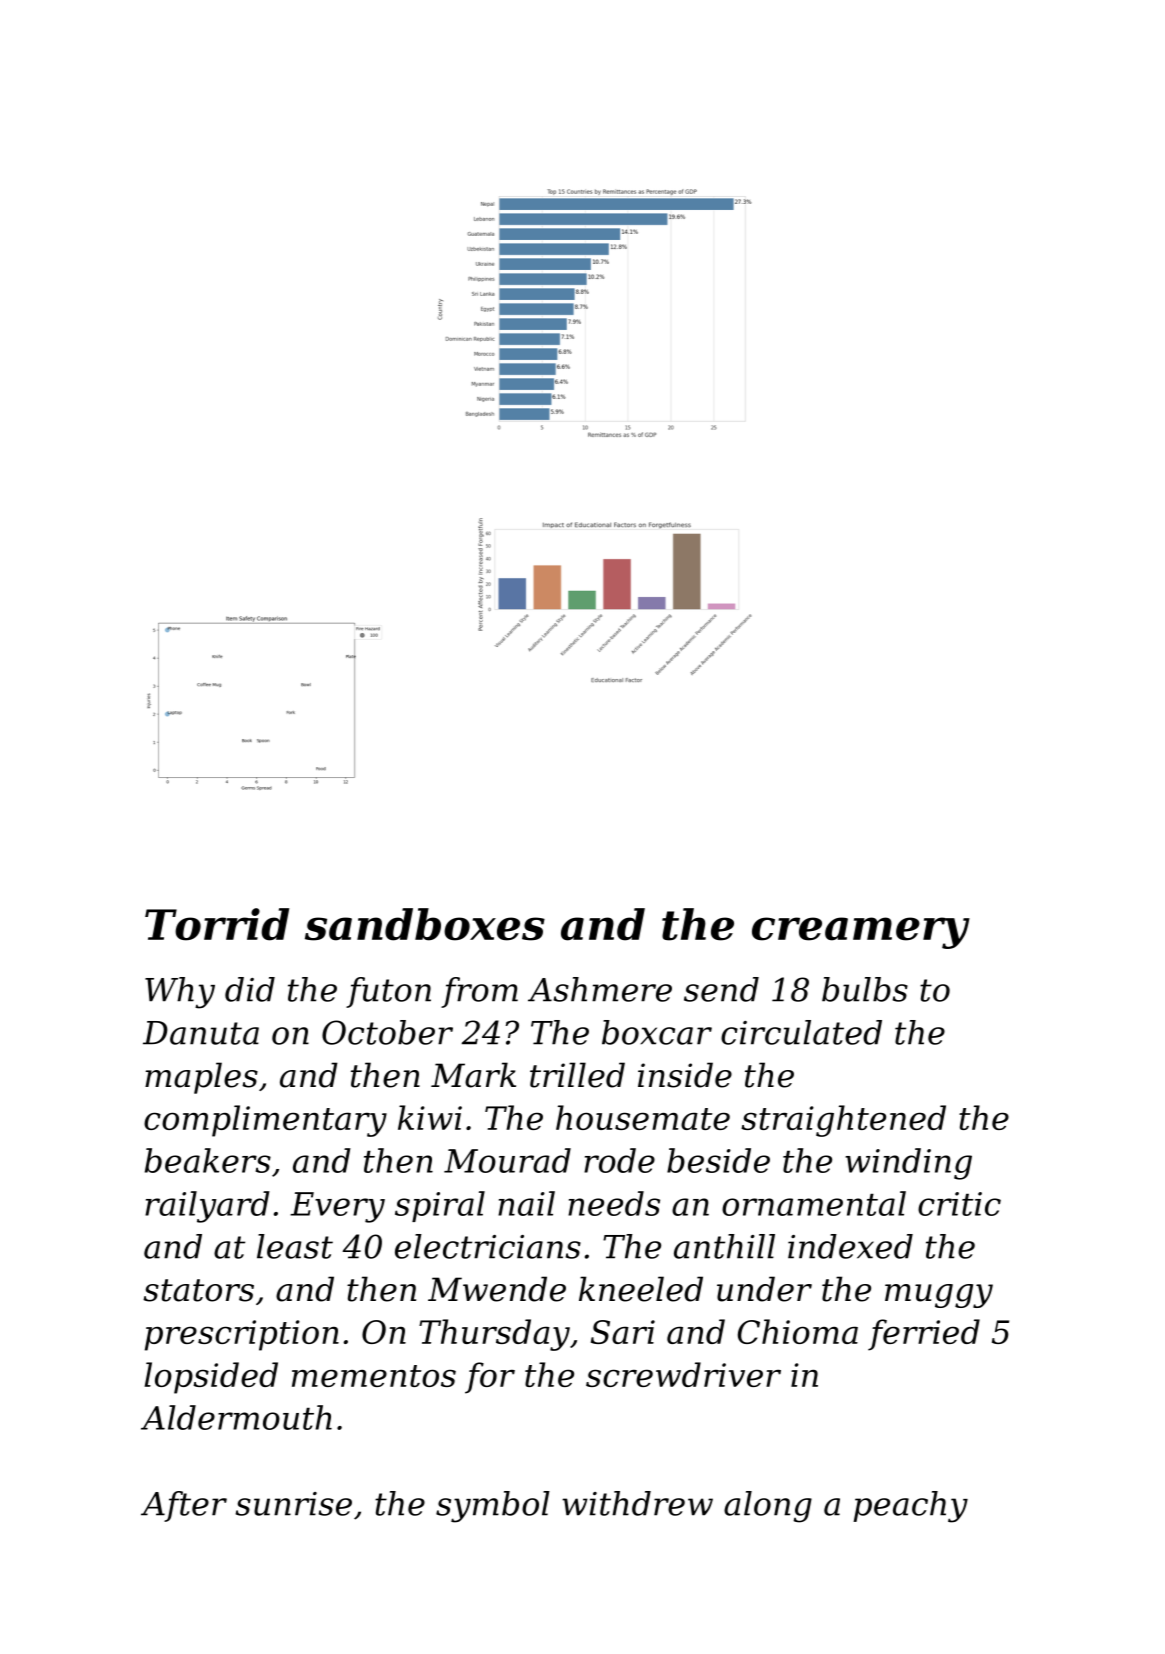  I want to click on Torrid, so click(217, 924).
